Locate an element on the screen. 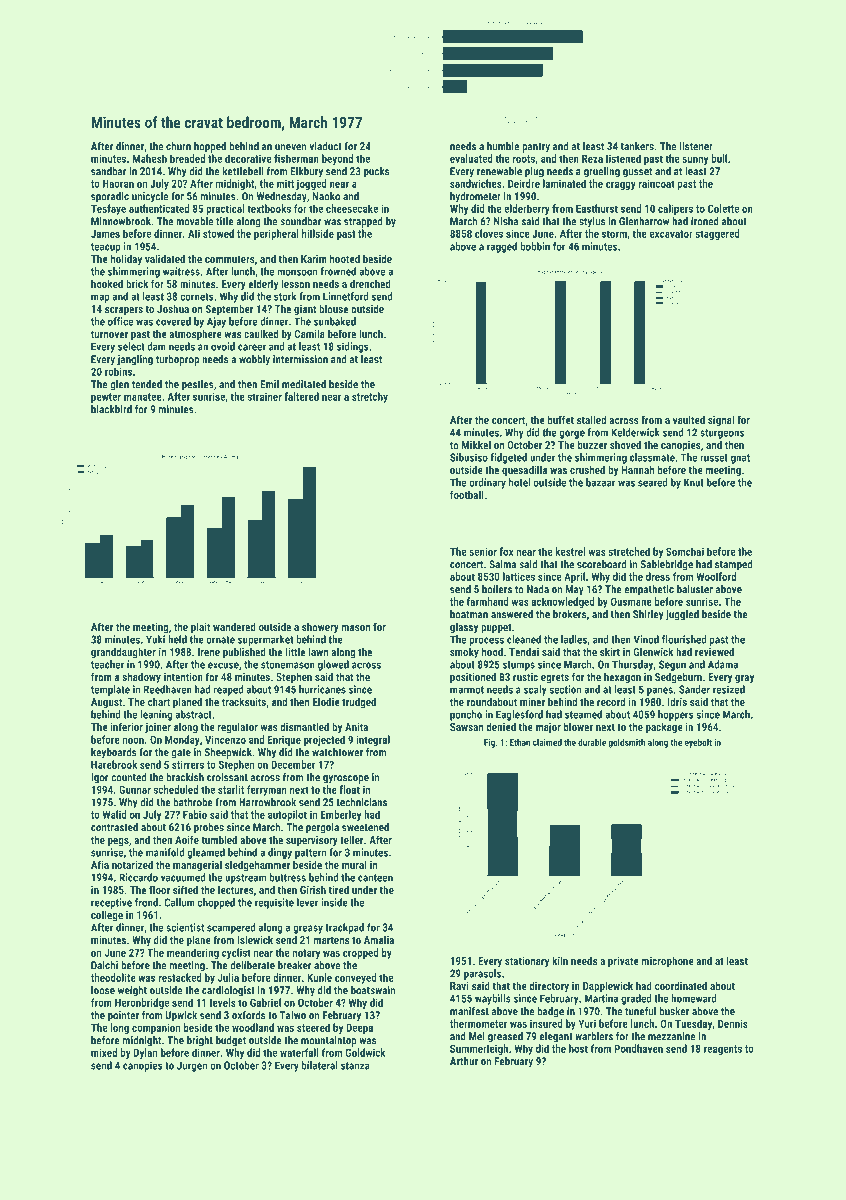 Image resolution: width=846 pixels, height=1200 pixels. humble is located at coordinates (503, 146).
